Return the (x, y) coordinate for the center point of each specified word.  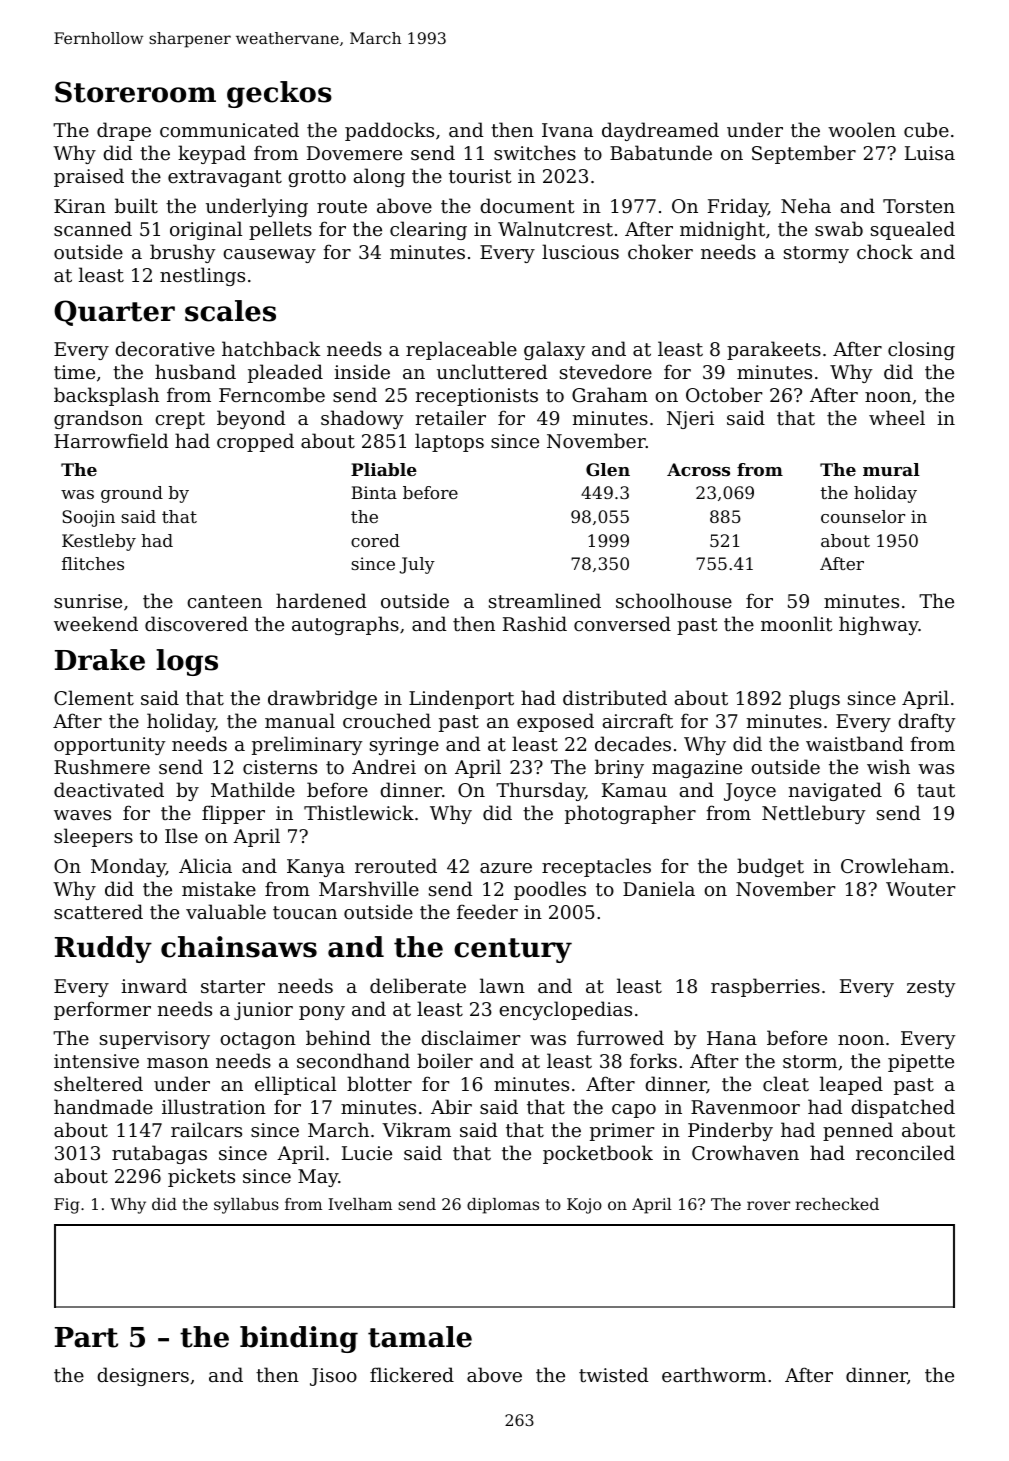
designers (143, 1376)
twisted (614, 1374)
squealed (913, 230)
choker (660, 251)
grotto (317, 178)
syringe (404, 746)
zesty (931, 988)
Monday (128, 867)
